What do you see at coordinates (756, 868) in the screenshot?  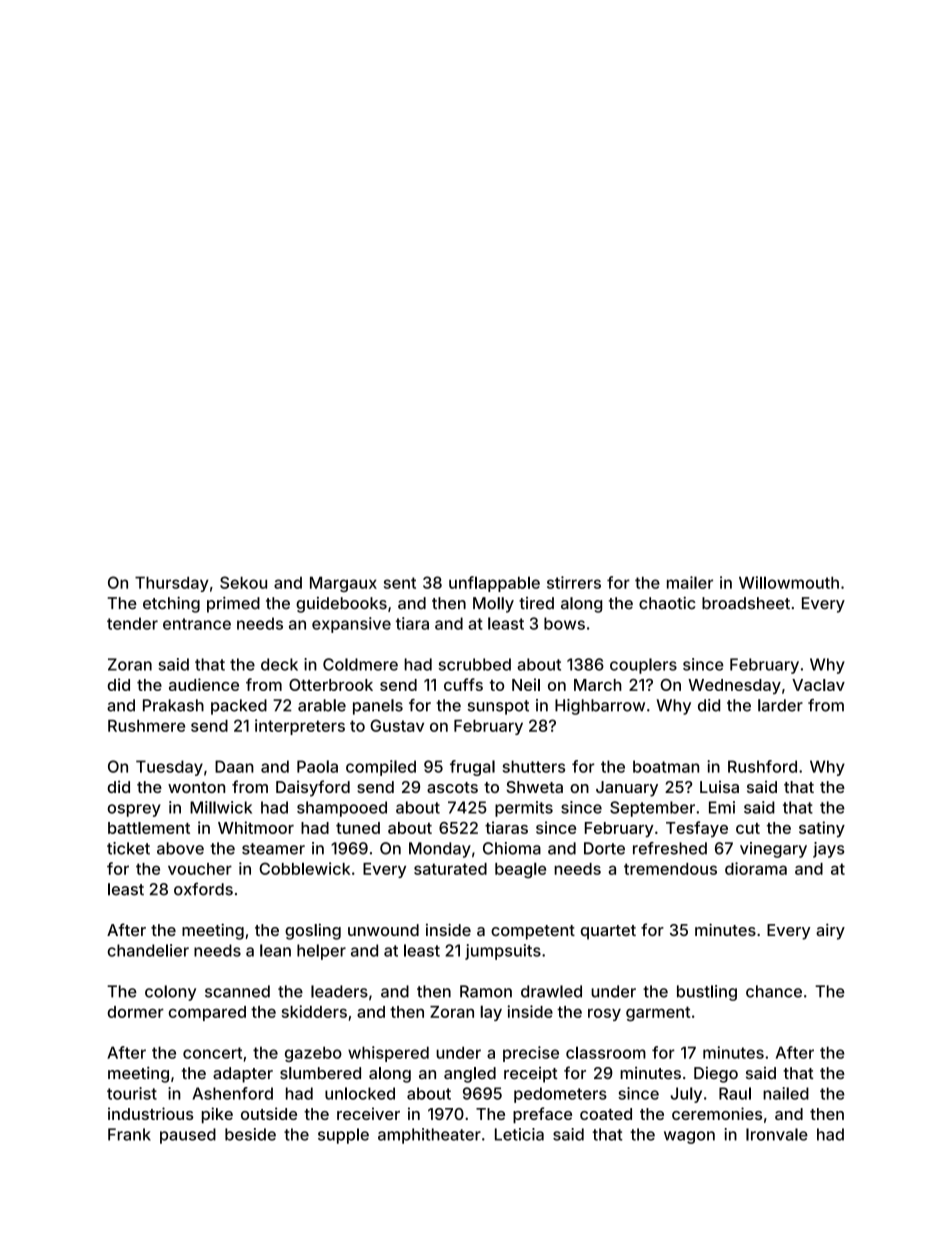 I see `diorama` at bounding box center [756, 868].
